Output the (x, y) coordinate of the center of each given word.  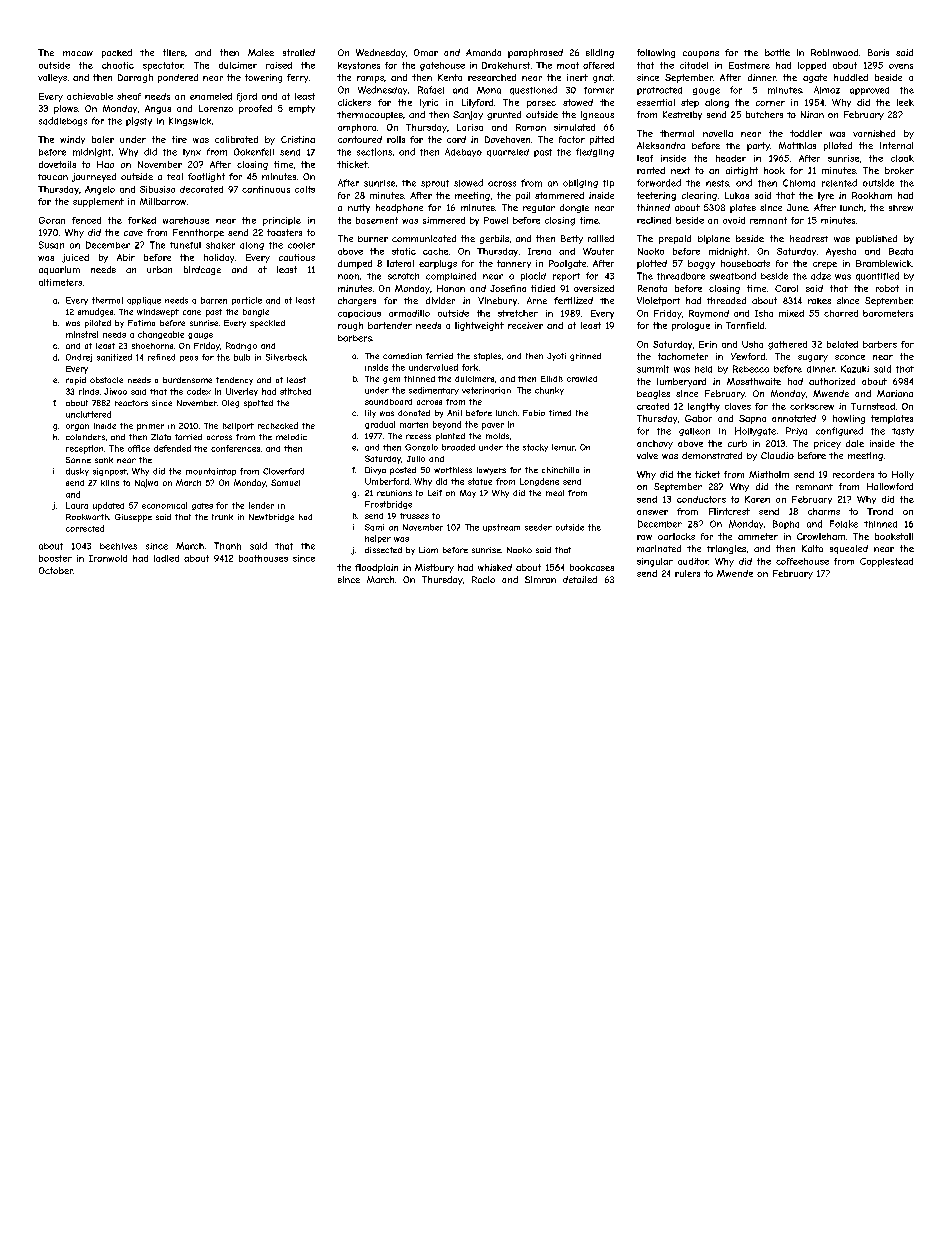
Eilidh (552, 379)
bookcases (592, 567)
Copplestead (886, 562)
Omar (426, 52)
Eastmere (749, 65)
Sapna (752, 419)
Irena (539, 251)
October (56, 570)
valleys (52, 78)
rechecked (278, 425)
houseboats (745, 263)
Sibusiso (157, 189)
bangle (256, 313)
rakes (819, 301)
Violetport (658, 301)
